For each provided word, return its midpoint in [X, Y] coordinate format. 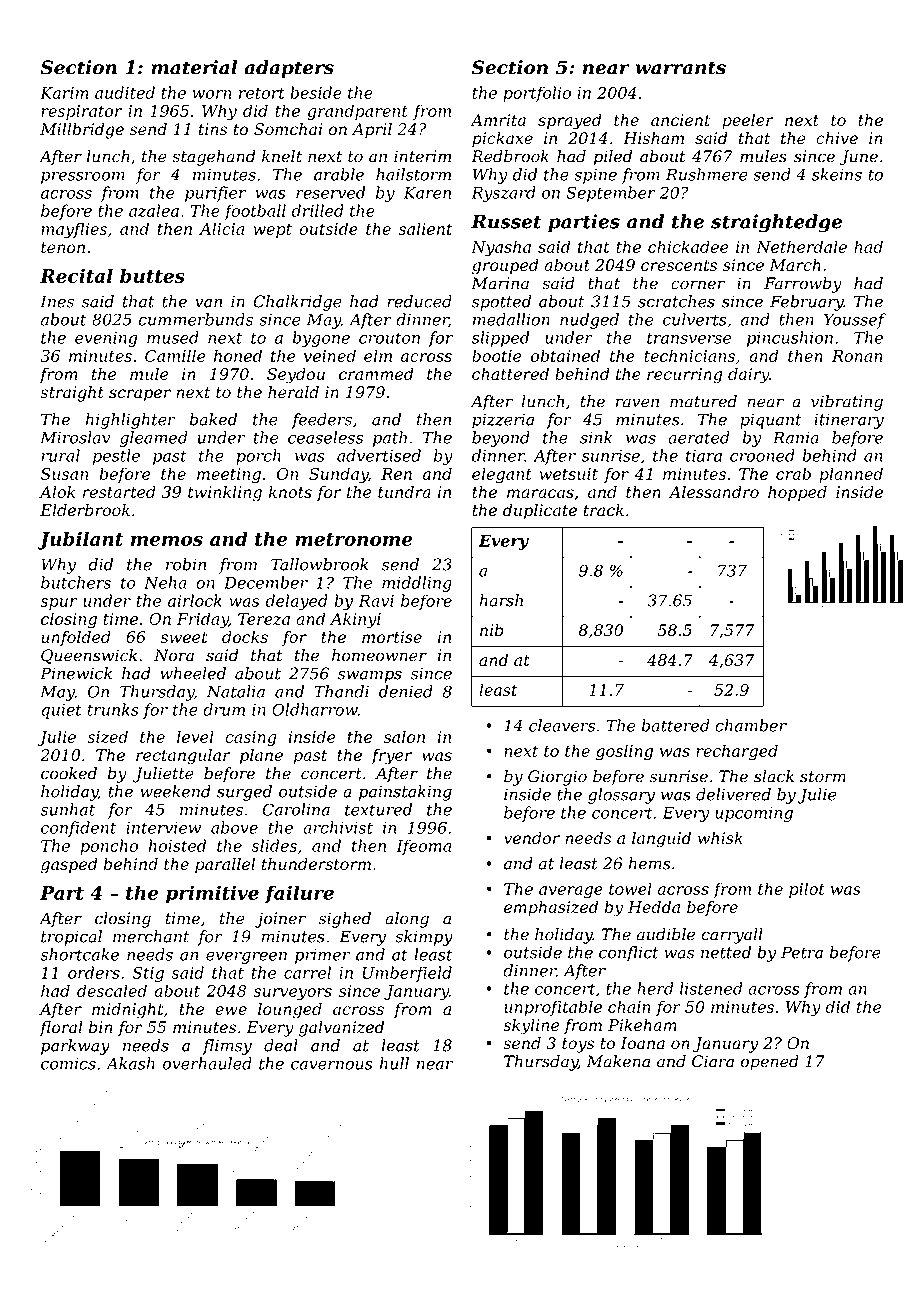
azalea [154, 210]
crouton [389, 338]
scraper [140, 395]
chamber [751, 725]
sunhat [67, 809]
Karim [64, 93]
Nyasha [501, 248]
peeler [748, 121]
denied [406, 691]
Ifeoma [423, 847]
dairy [748, 375]
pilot [807, 890]
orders [94, 972]
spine [595, 176]
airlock [195, 600]
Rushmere [707, 174]
